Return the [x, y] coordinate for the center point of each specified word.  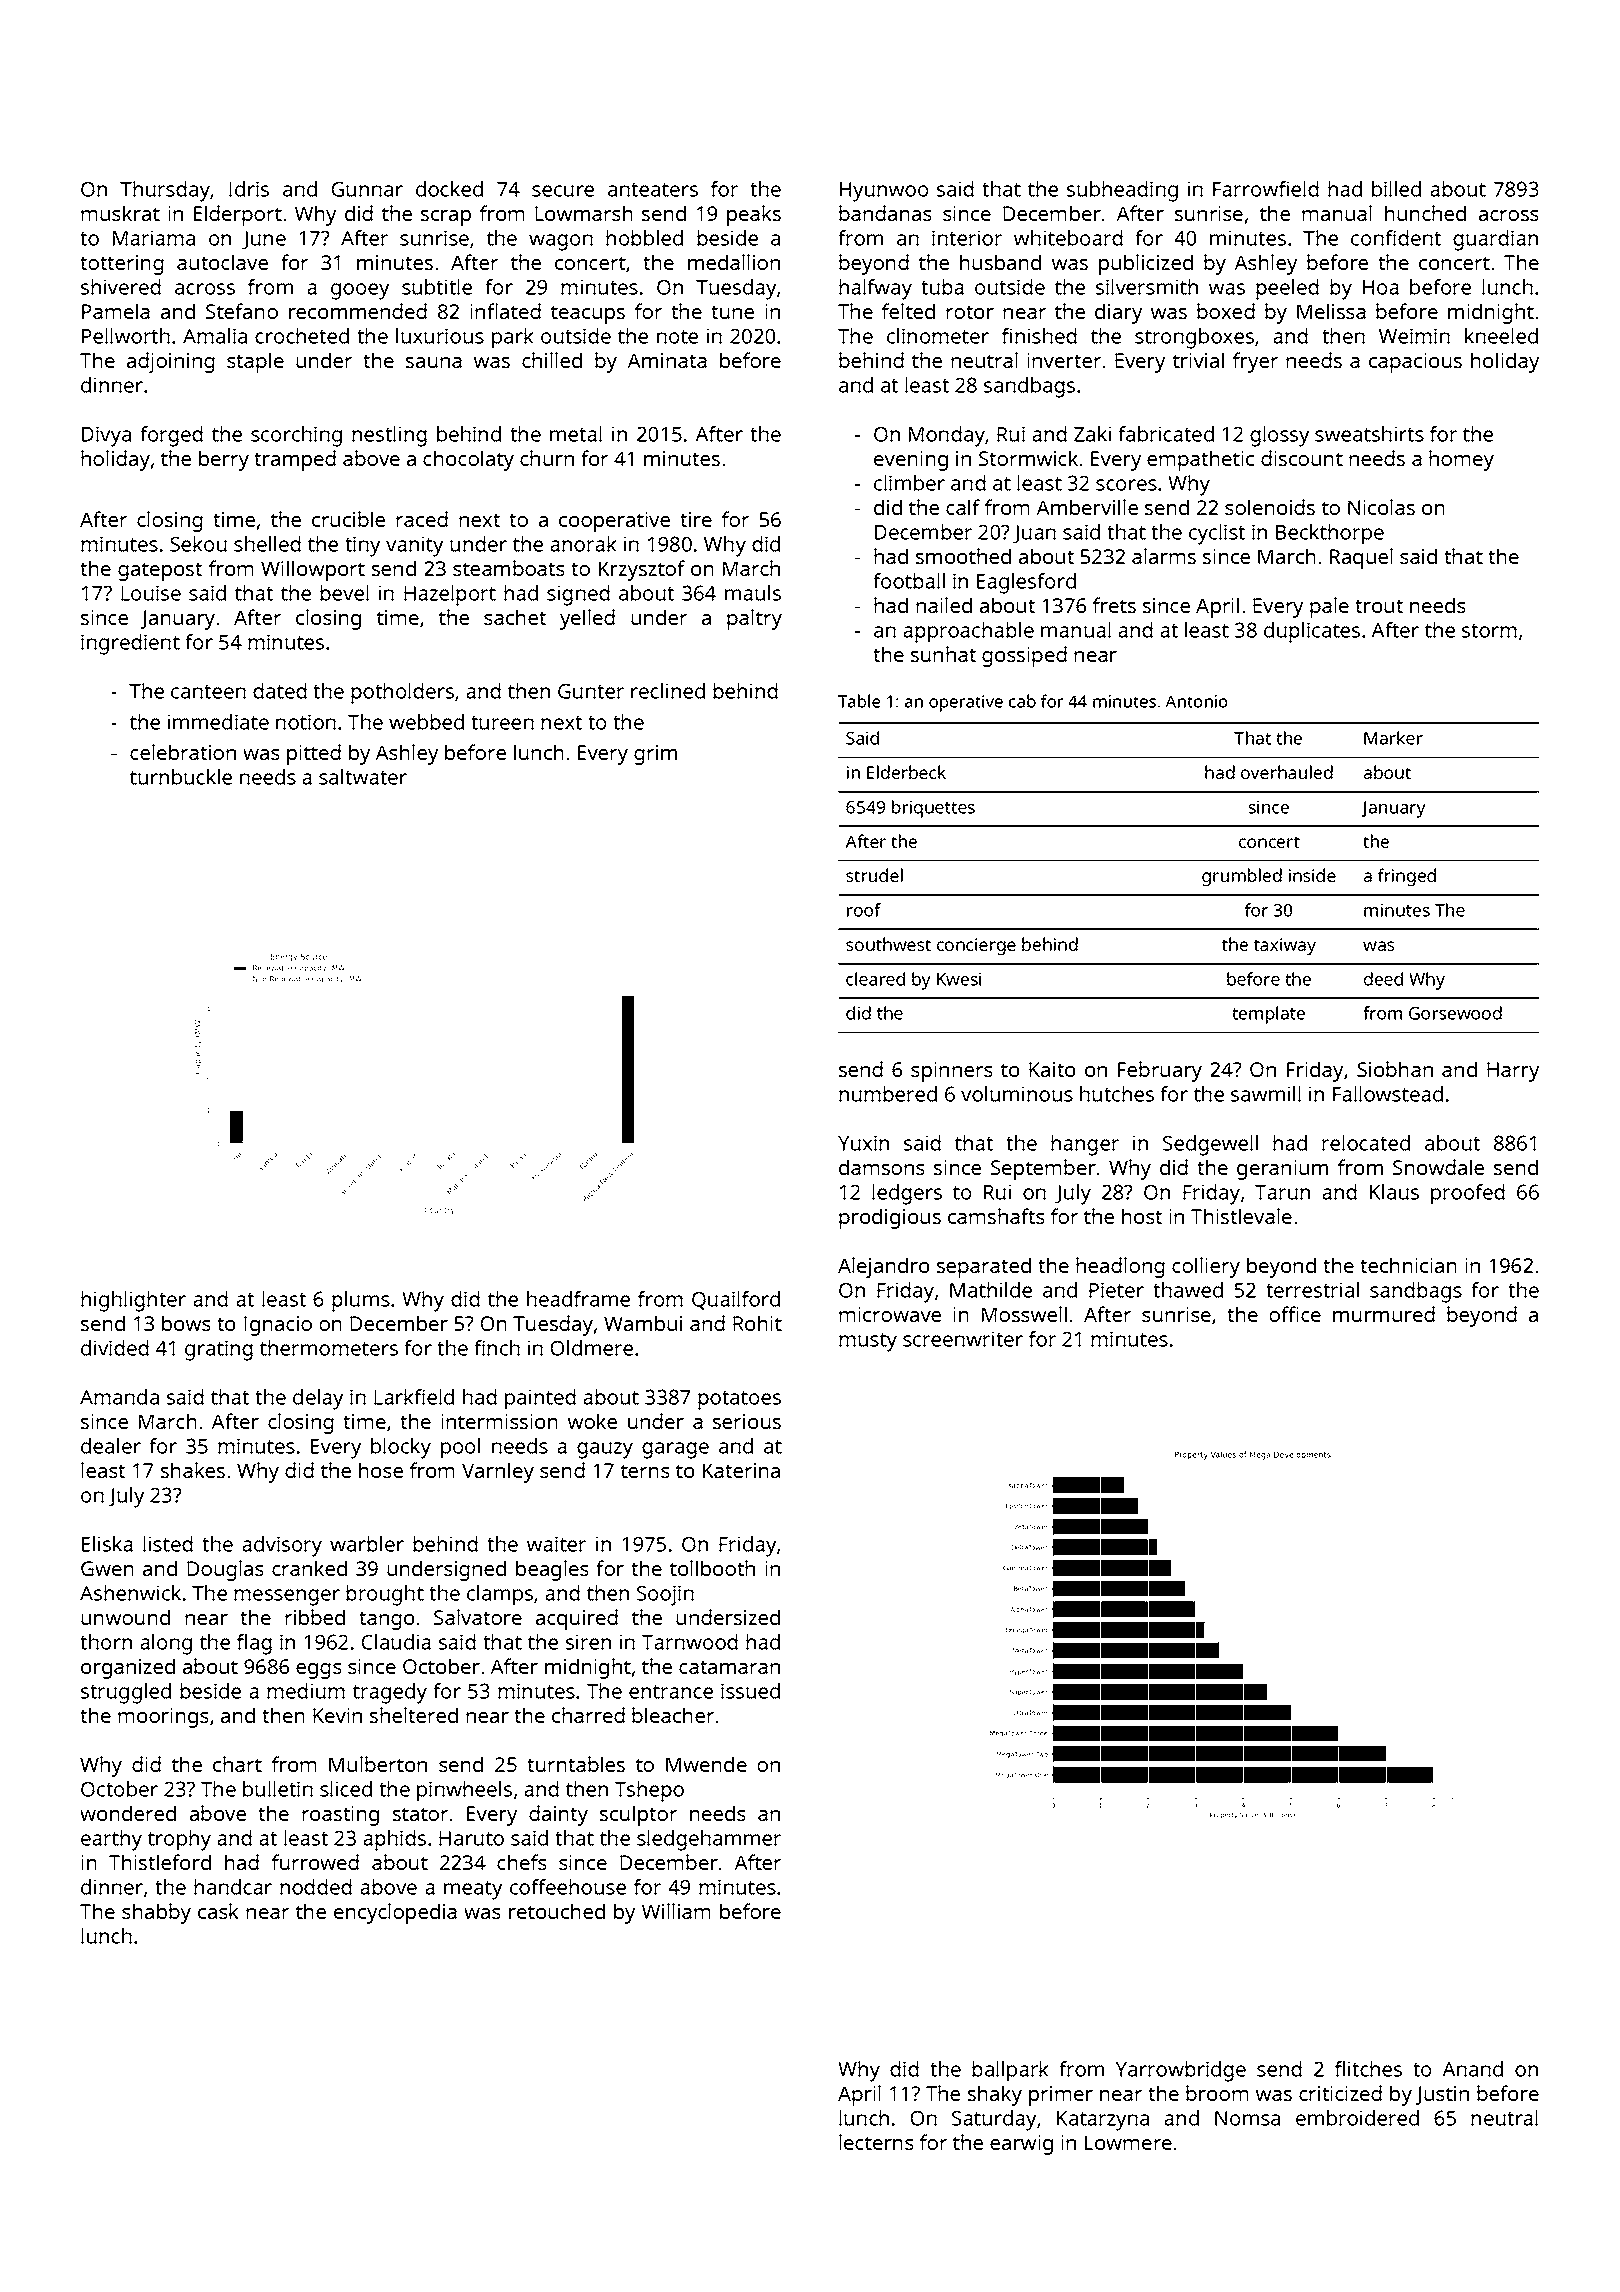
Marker [1393, 738]
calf [963, 507]
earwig [1021, 2145]
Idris [249, 189]
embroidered [1357, 2118]
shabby [156, 1913]
